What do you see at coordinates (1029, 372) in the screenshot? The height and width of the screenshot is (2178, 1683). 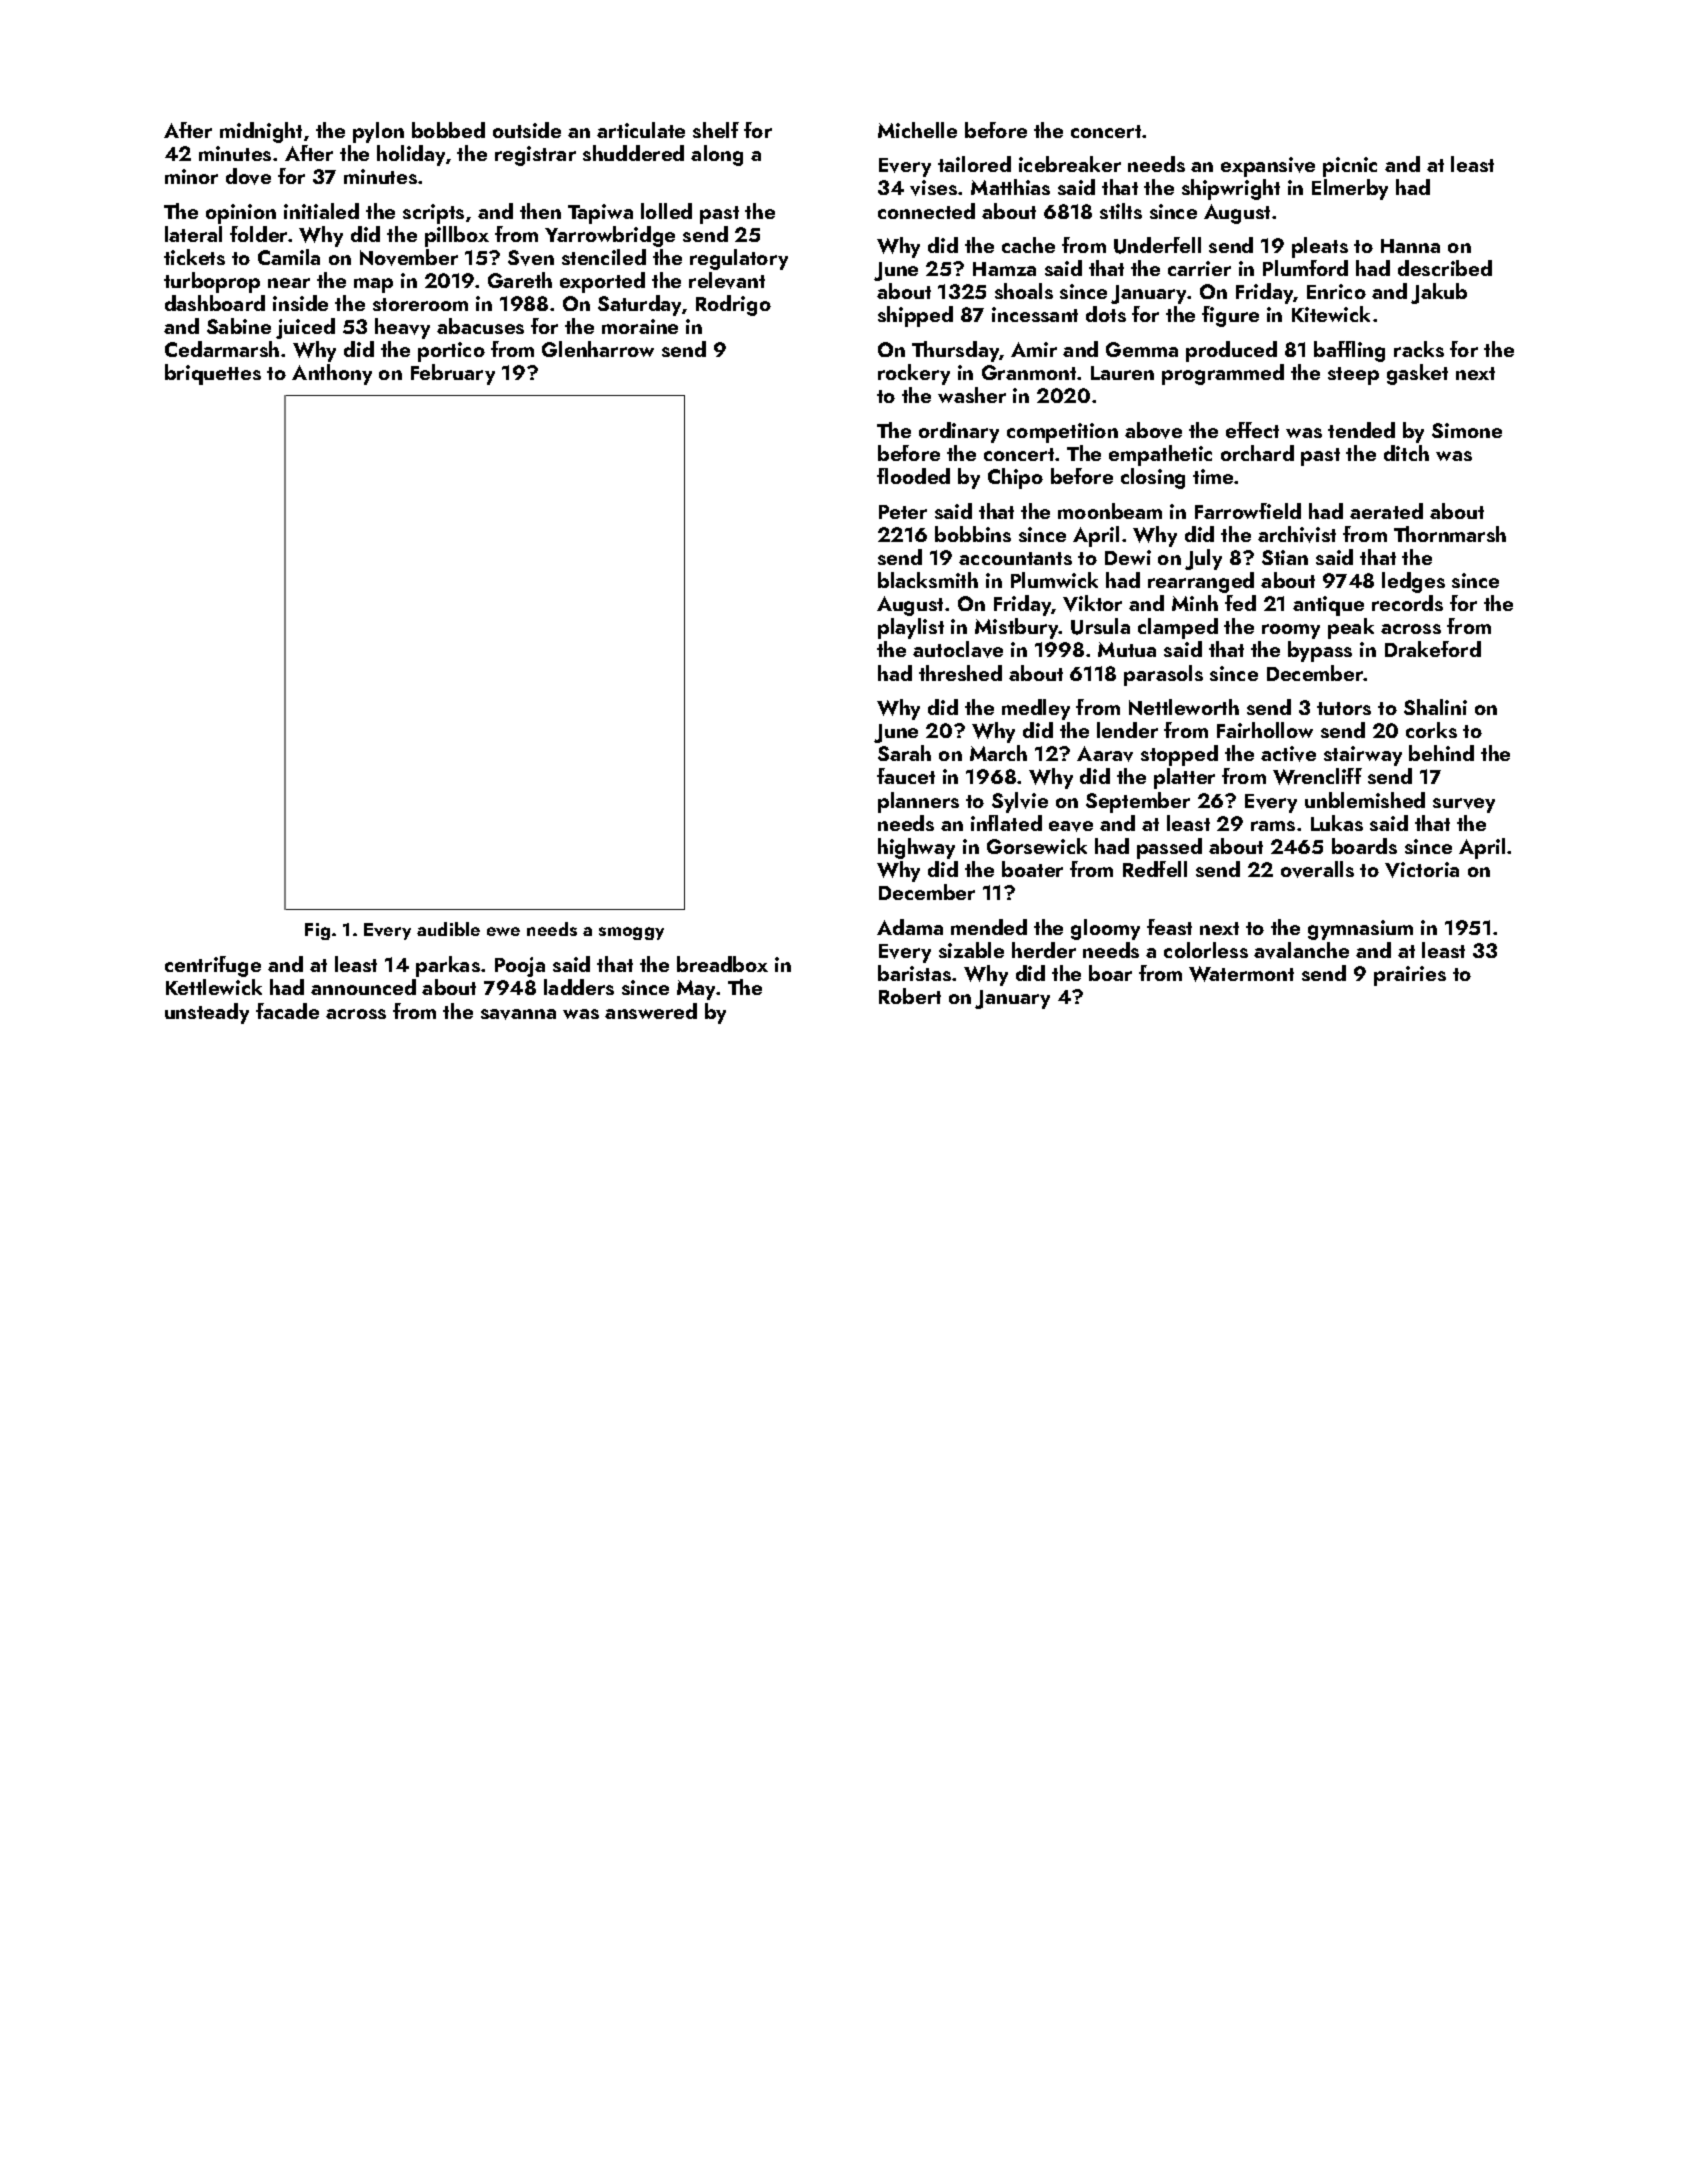 I see `Granmont` at bounding box center [1029, 372].
